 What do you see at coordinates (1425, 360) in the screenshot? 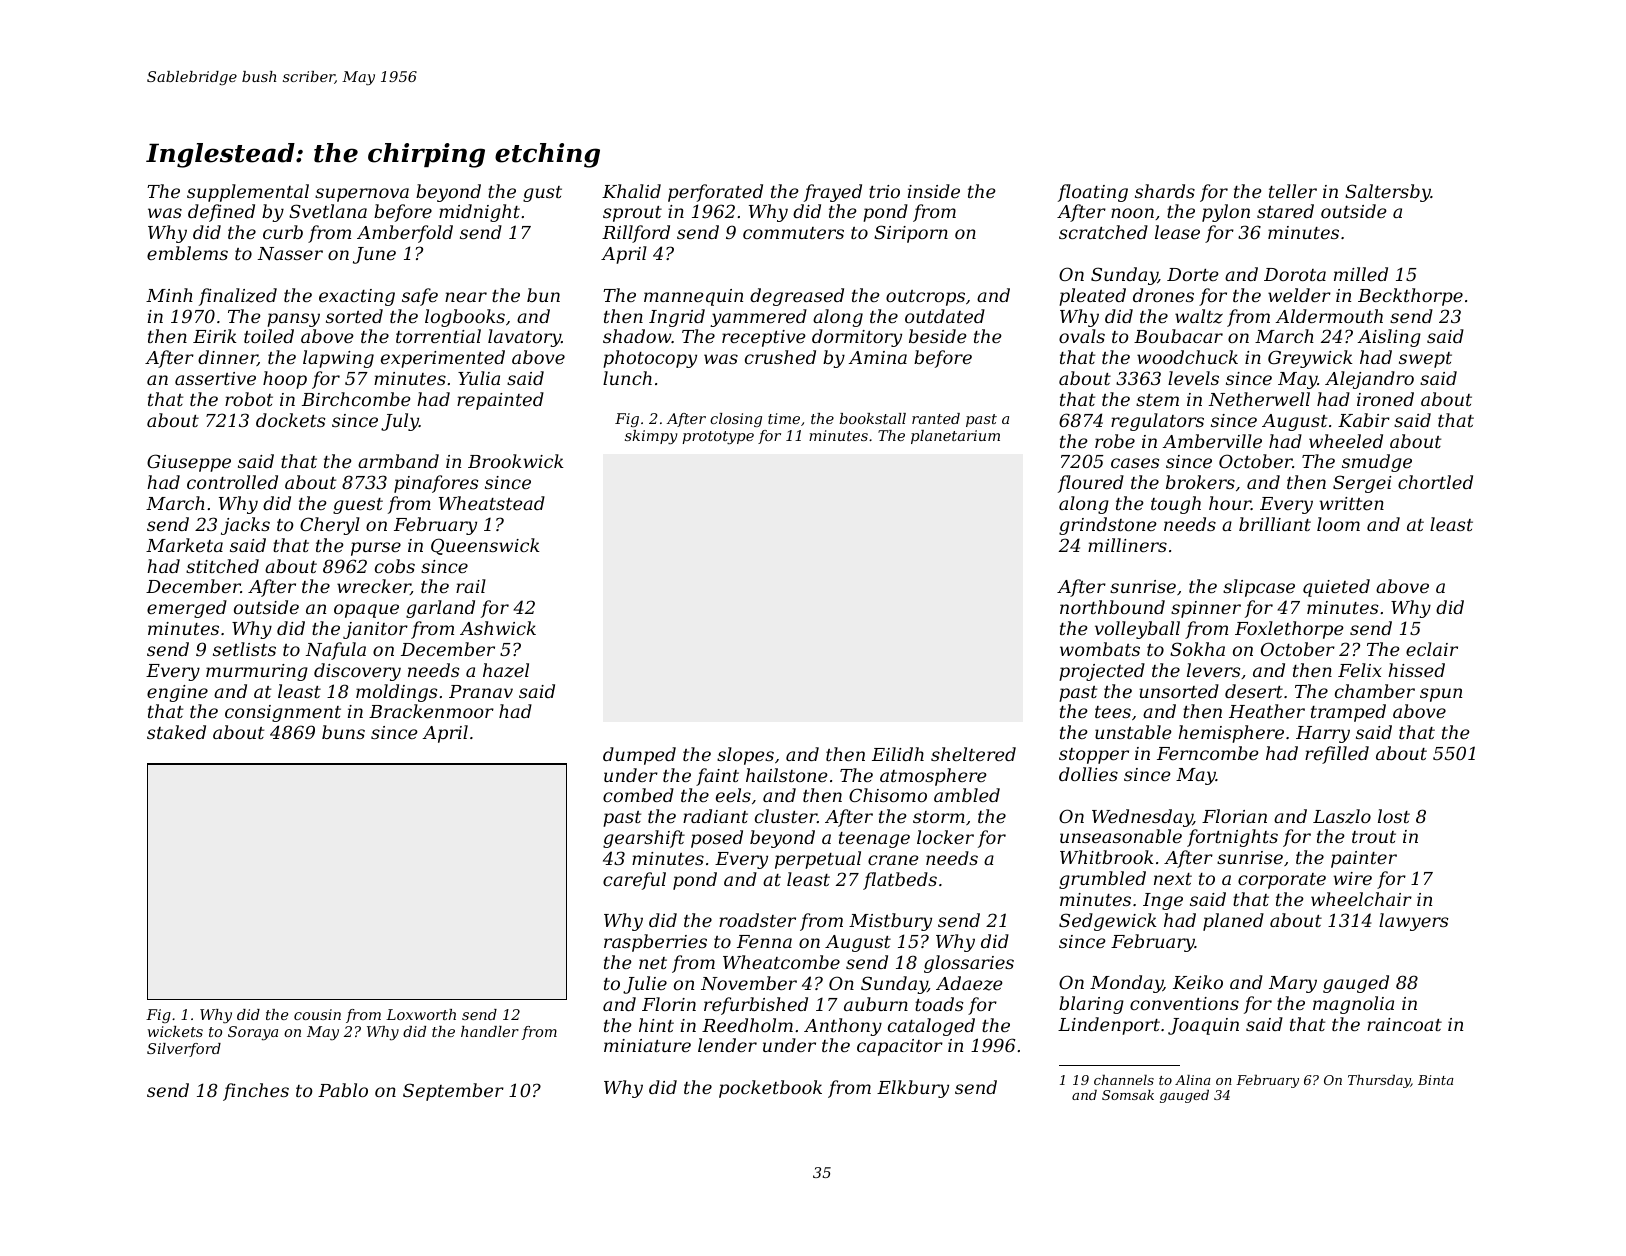
I see `swept` at bounding box center [1425, 360].
